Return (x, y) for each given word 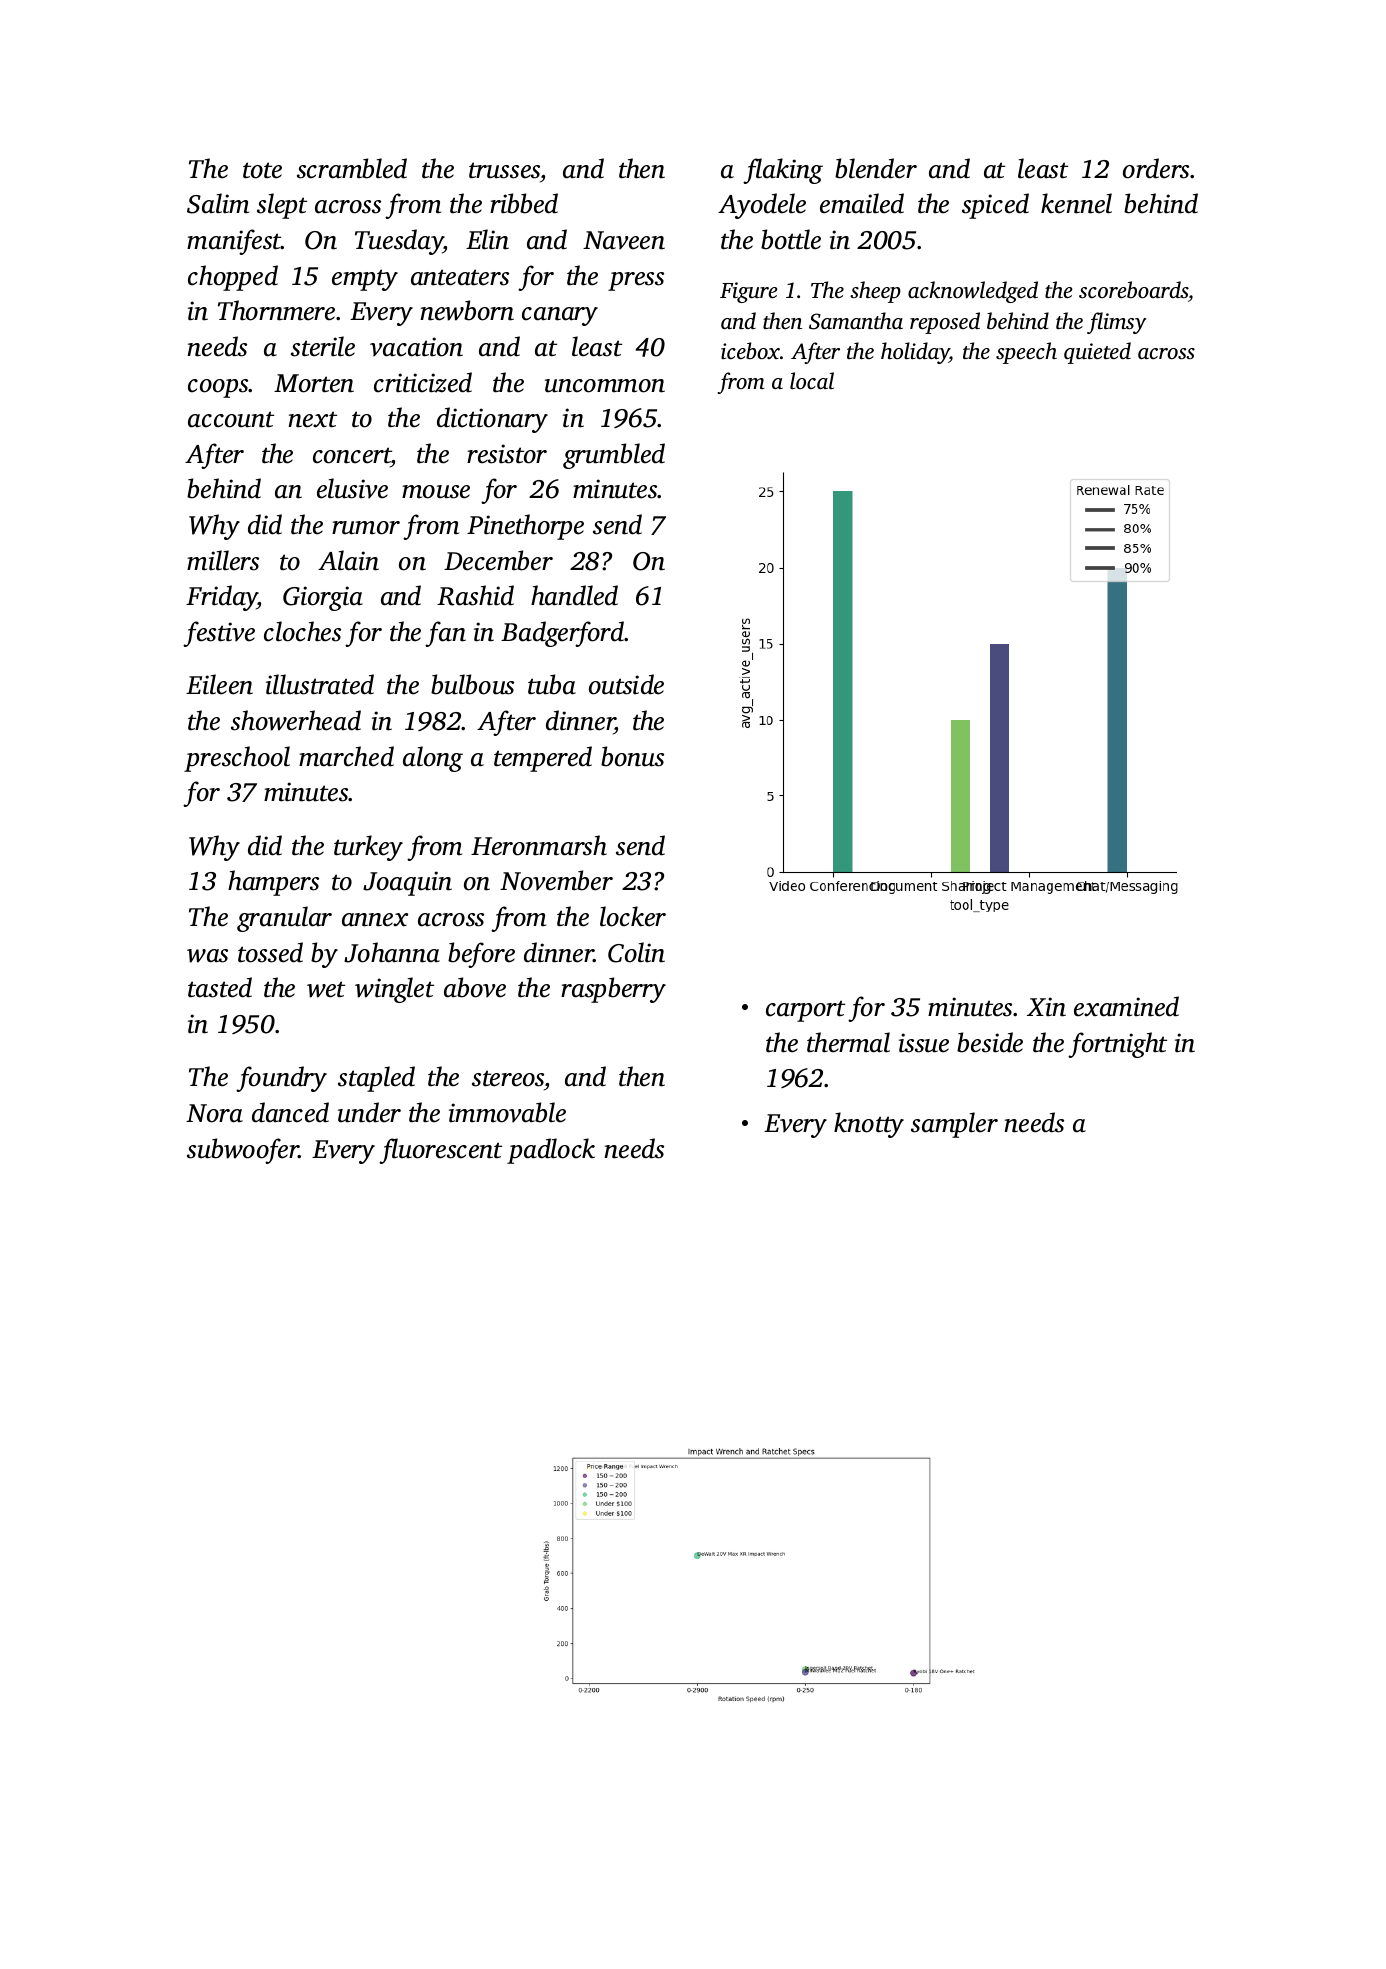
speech (1026, 353)
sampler (954, 1125)
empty (365, 280)
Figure (749, 292)
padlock (551, 1151)
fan (445, 634)
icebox (750, 350)
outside (626, 684)
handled (574, 595)
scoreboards (1133, 289)
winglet (394, 990)
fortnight (1117, 1045)
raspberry (613, 990)
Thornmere (276, 310)
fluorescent (440, 1151)
